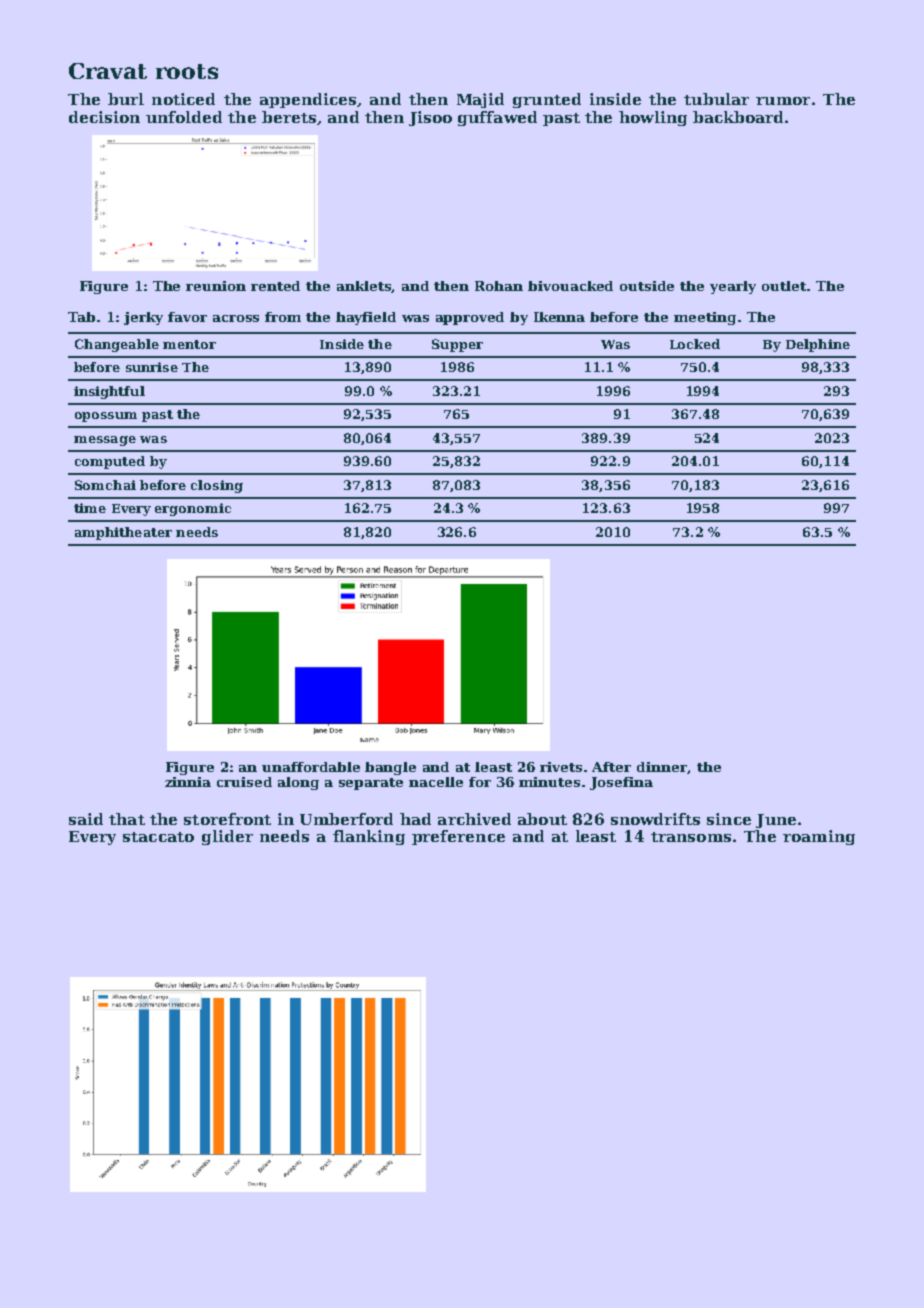  Describe the element at coordinates (784, 286) in the screenshot. I see `outlet` at that location.
